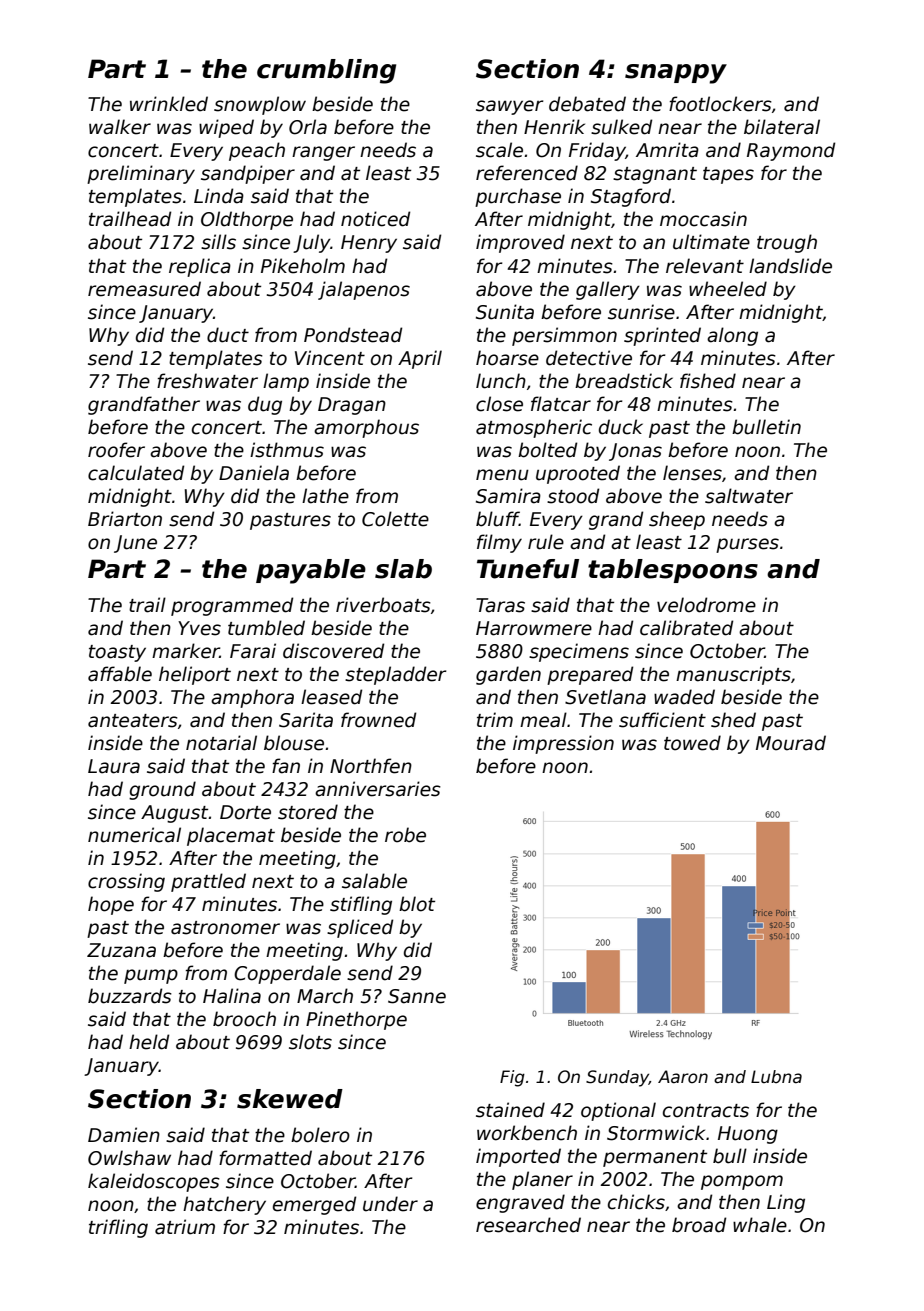 The image size is (924, 1311). Describe the element at coordinates (185, 1227) in the page. I see `atrium` at that location.
